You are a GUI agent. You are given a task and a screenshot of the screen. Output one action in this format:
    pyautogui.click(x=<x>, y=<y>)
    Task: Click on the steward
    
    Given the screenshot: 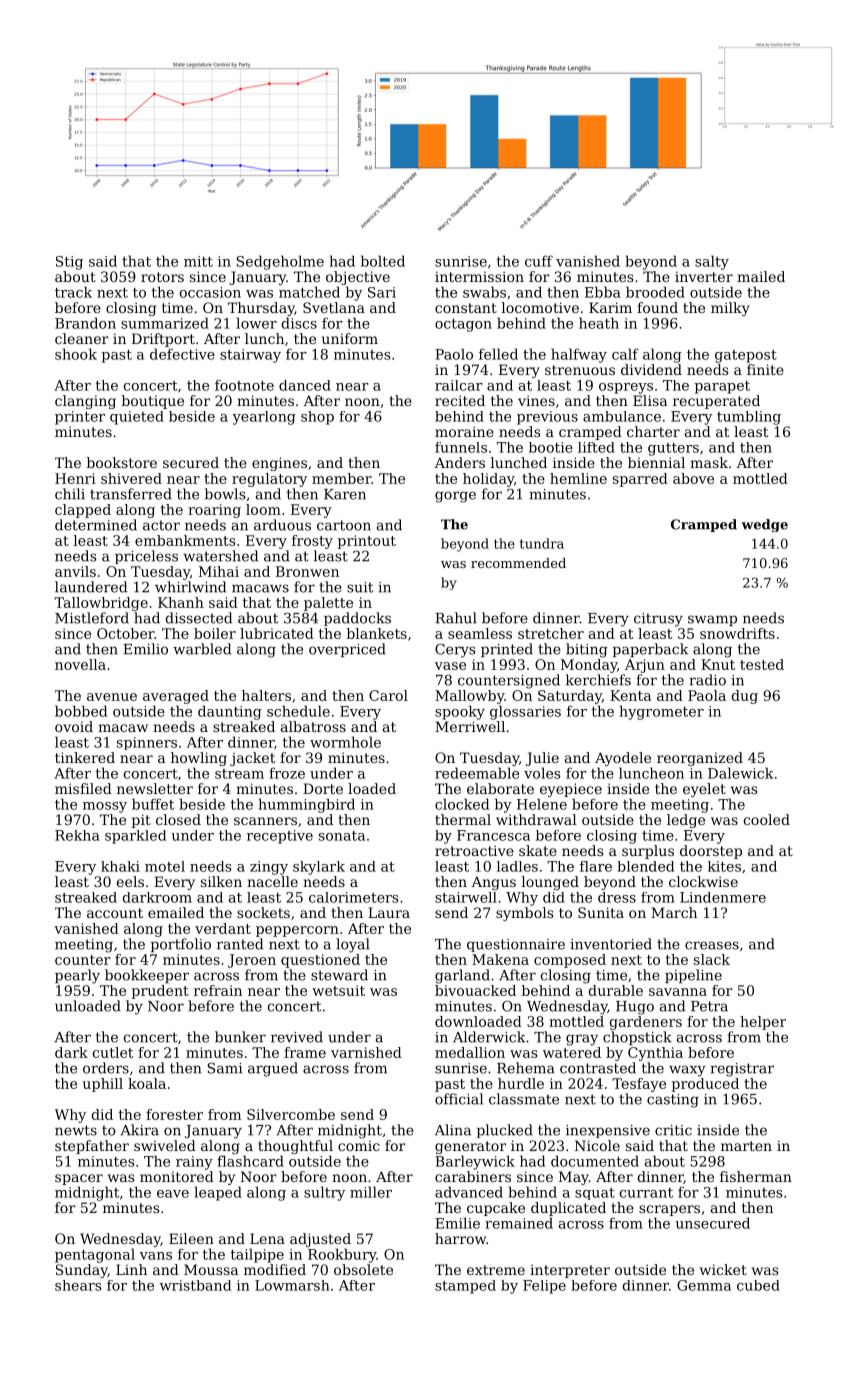 What is the action you would take?
    pyautogui.click(x=339, y=975)
